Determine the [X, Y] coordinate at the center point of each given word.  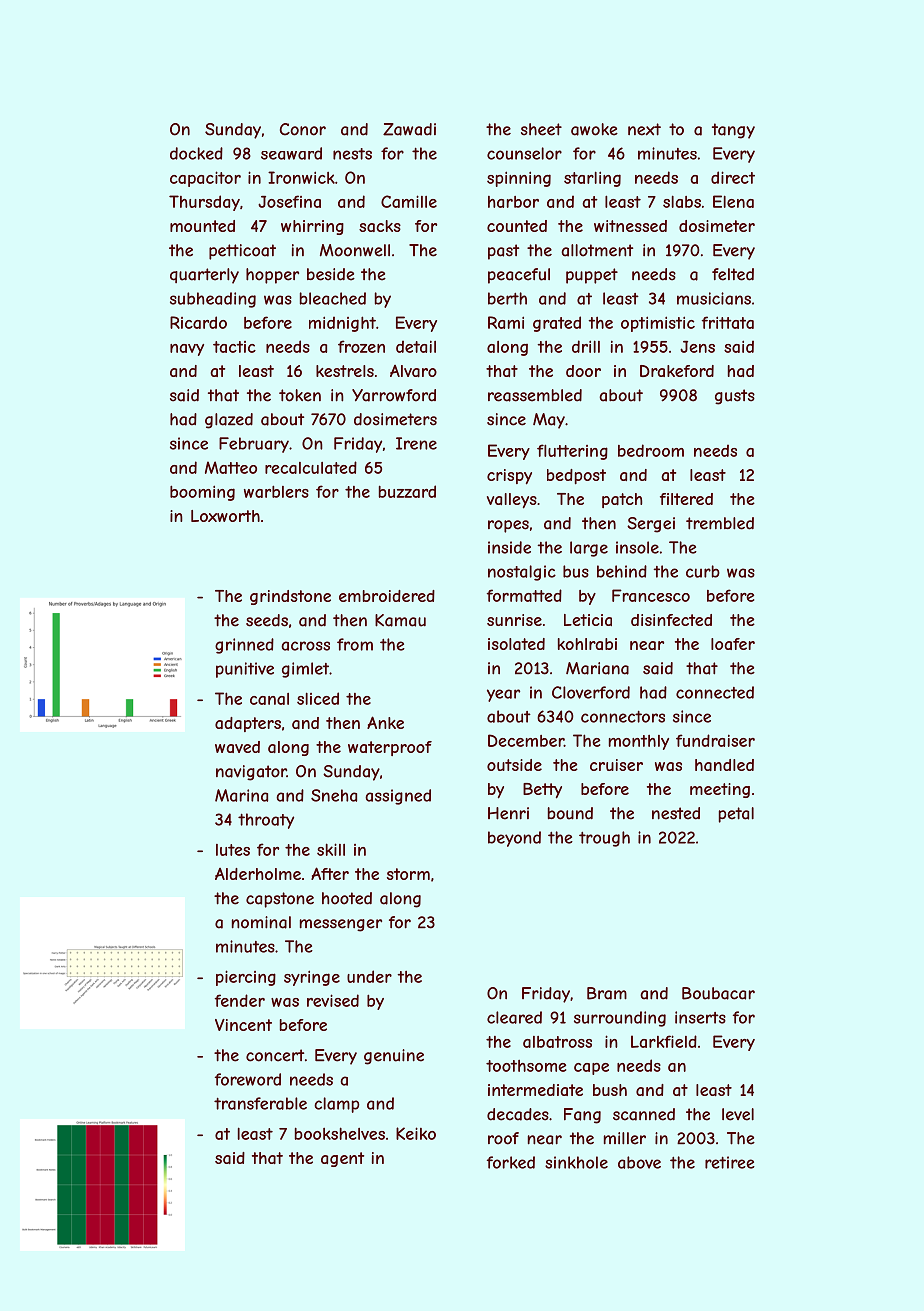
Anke [385, 722]
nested [676, 813]
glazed [229, 421]
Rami [506, 322]
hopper [272, 276]
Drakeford [677, 371]
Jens [697, 347]
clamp [336, 1105]
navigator [251, 773]
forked [511, 1162]
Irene [416, 443]
